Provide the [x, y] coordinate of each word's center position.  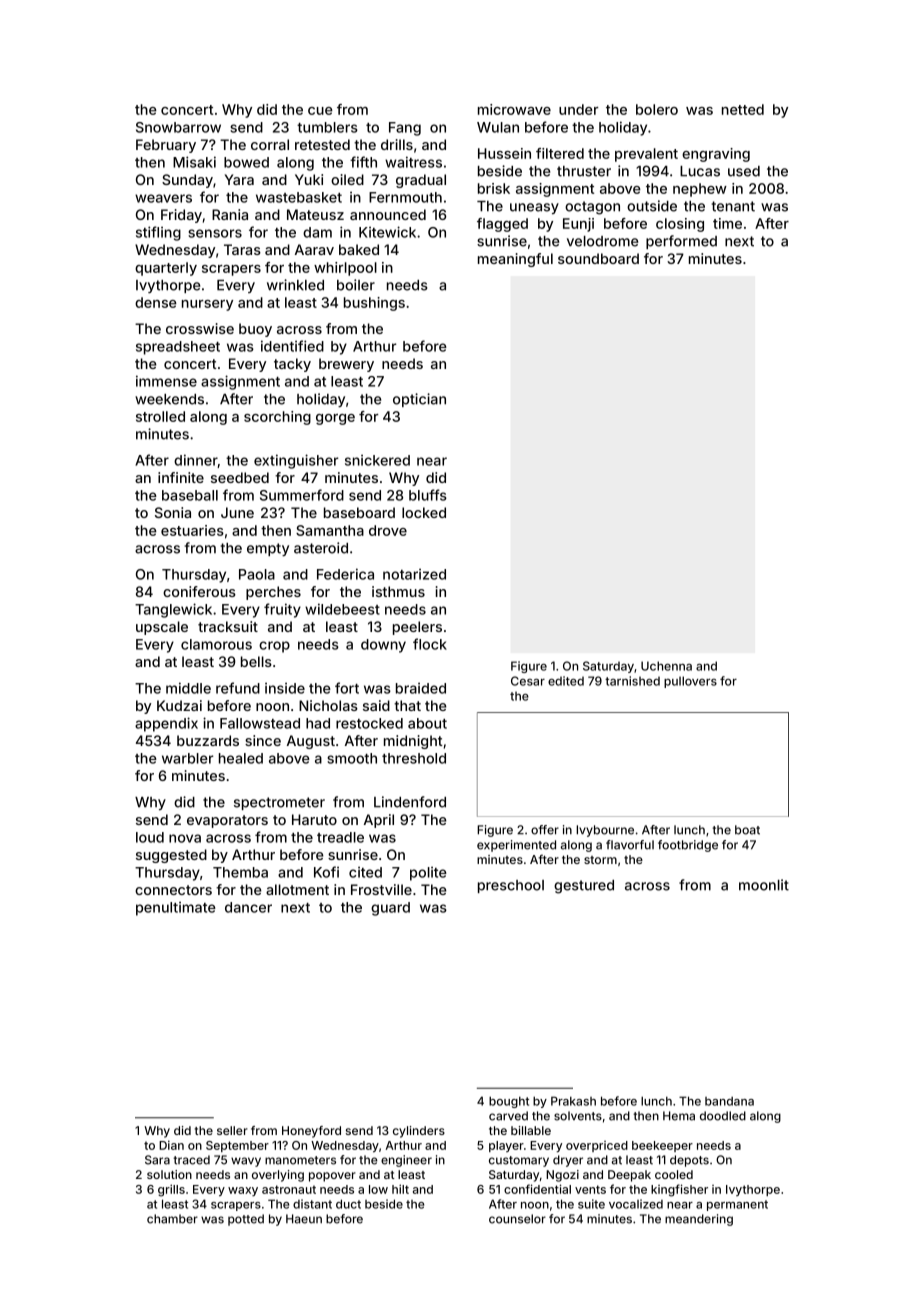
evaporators [227, 821]
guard [390, 909]
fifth [363, 162]
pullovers [690, 682]
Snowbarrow [178, 127]
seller [232, 1130]
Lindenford [410, 802]
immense [166, 381]
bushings [374, 304]
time [727, 223]
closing [680, 225]
